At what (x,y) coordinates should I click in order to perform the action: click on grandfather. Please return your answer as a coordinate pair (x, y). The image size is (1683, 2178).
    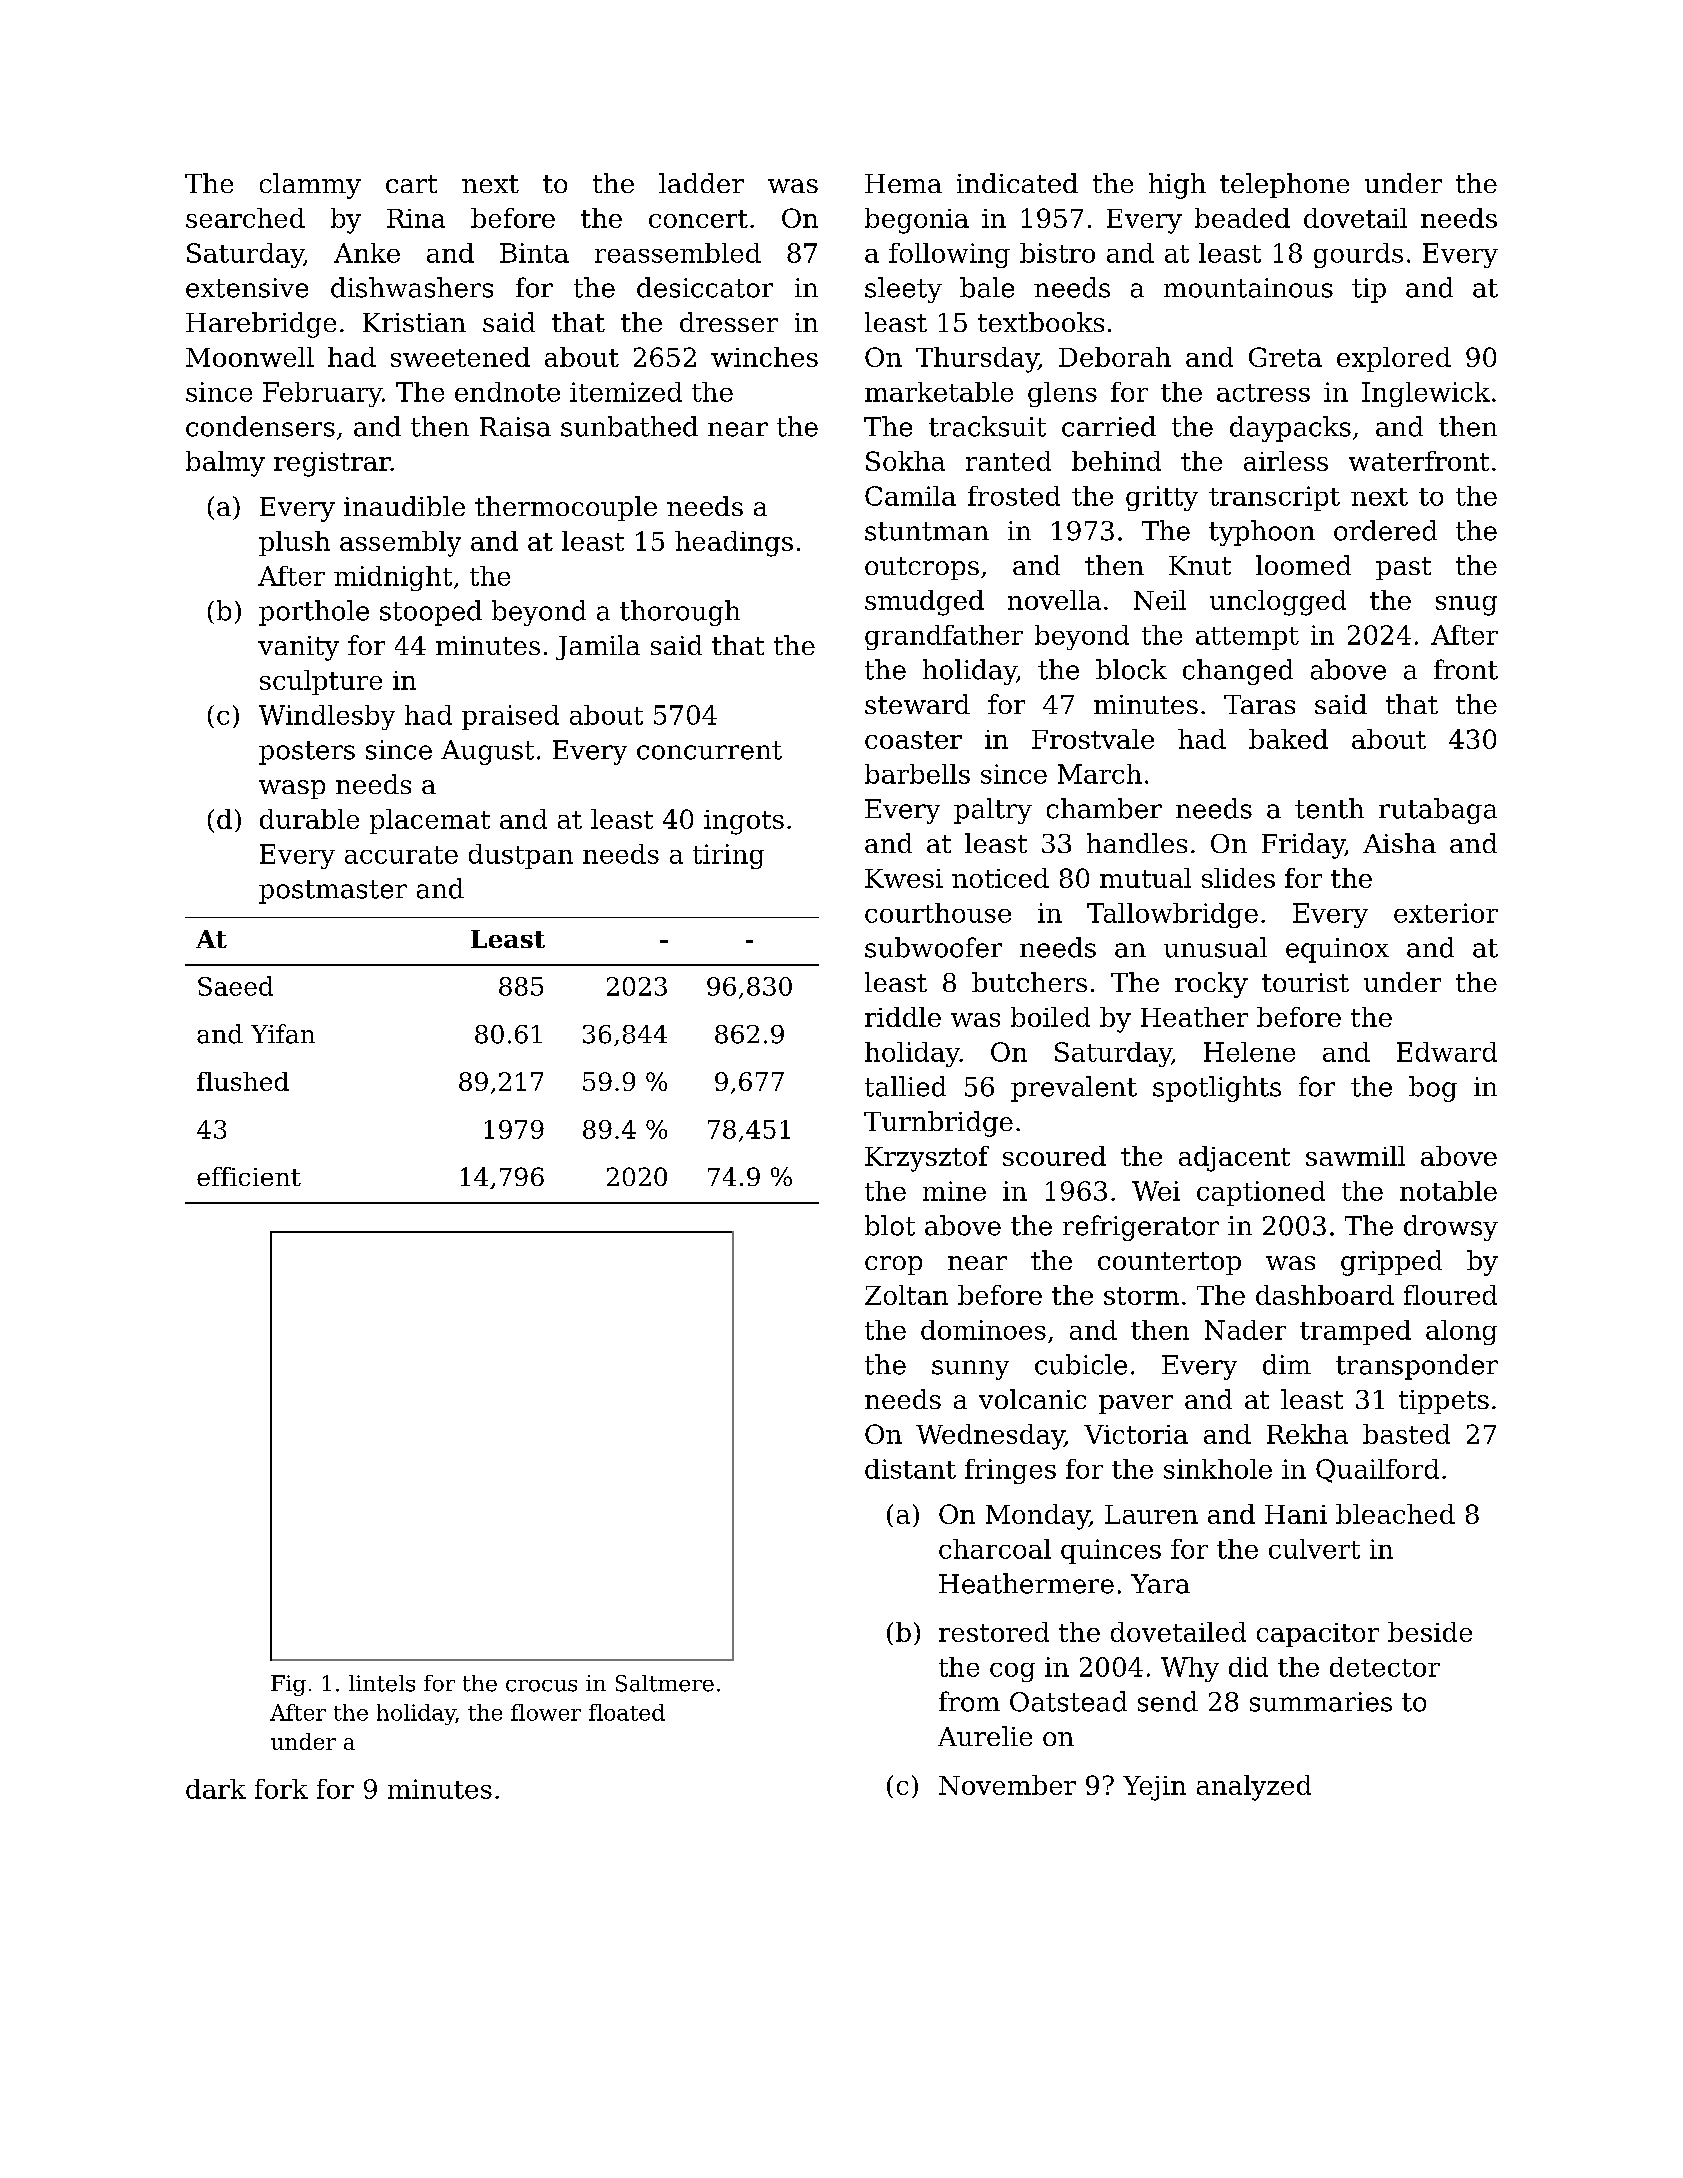
    Looking at the image, I should click on (944, 637).
